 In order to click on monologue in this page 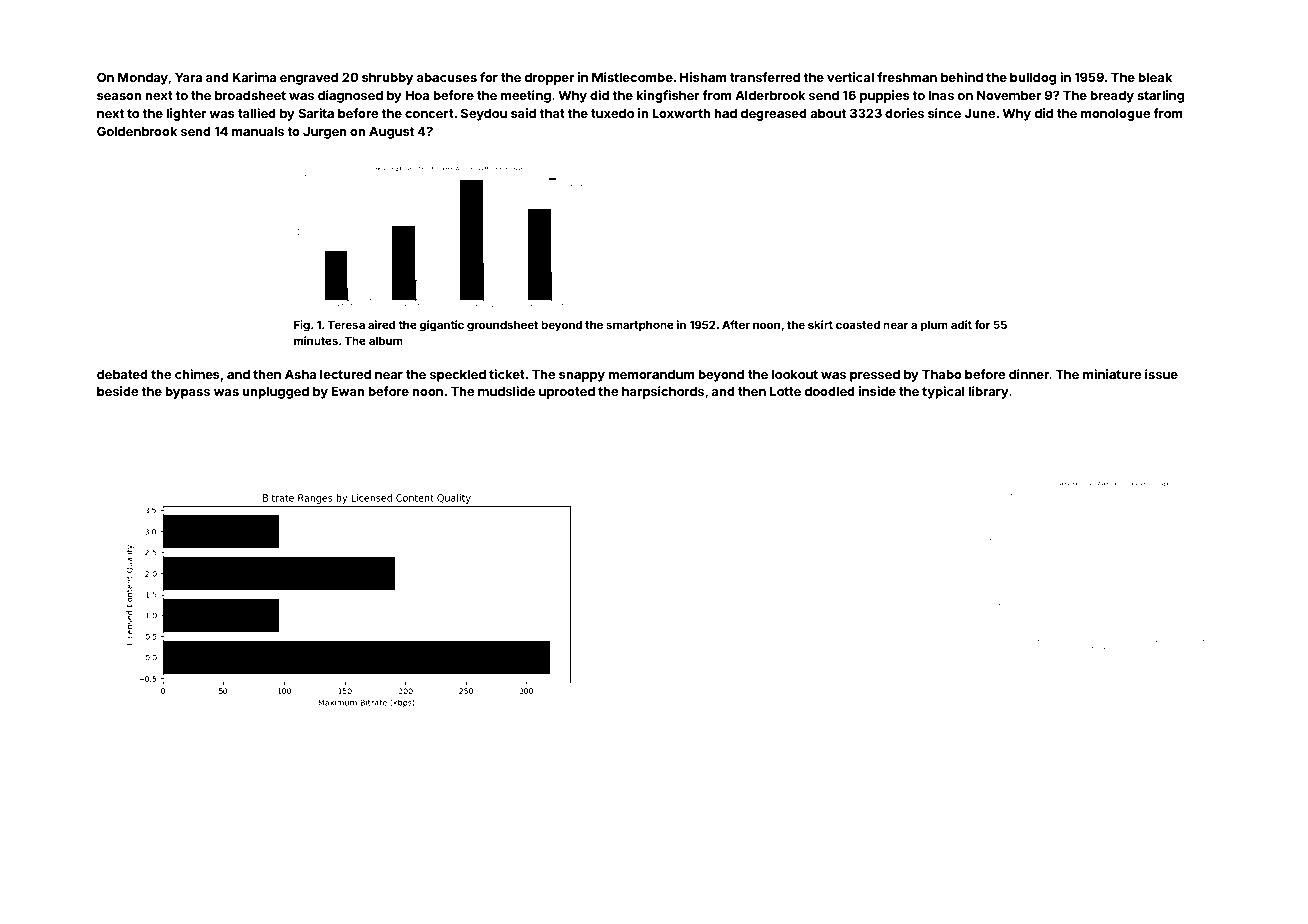, I will do `click(1115, 114)`.
